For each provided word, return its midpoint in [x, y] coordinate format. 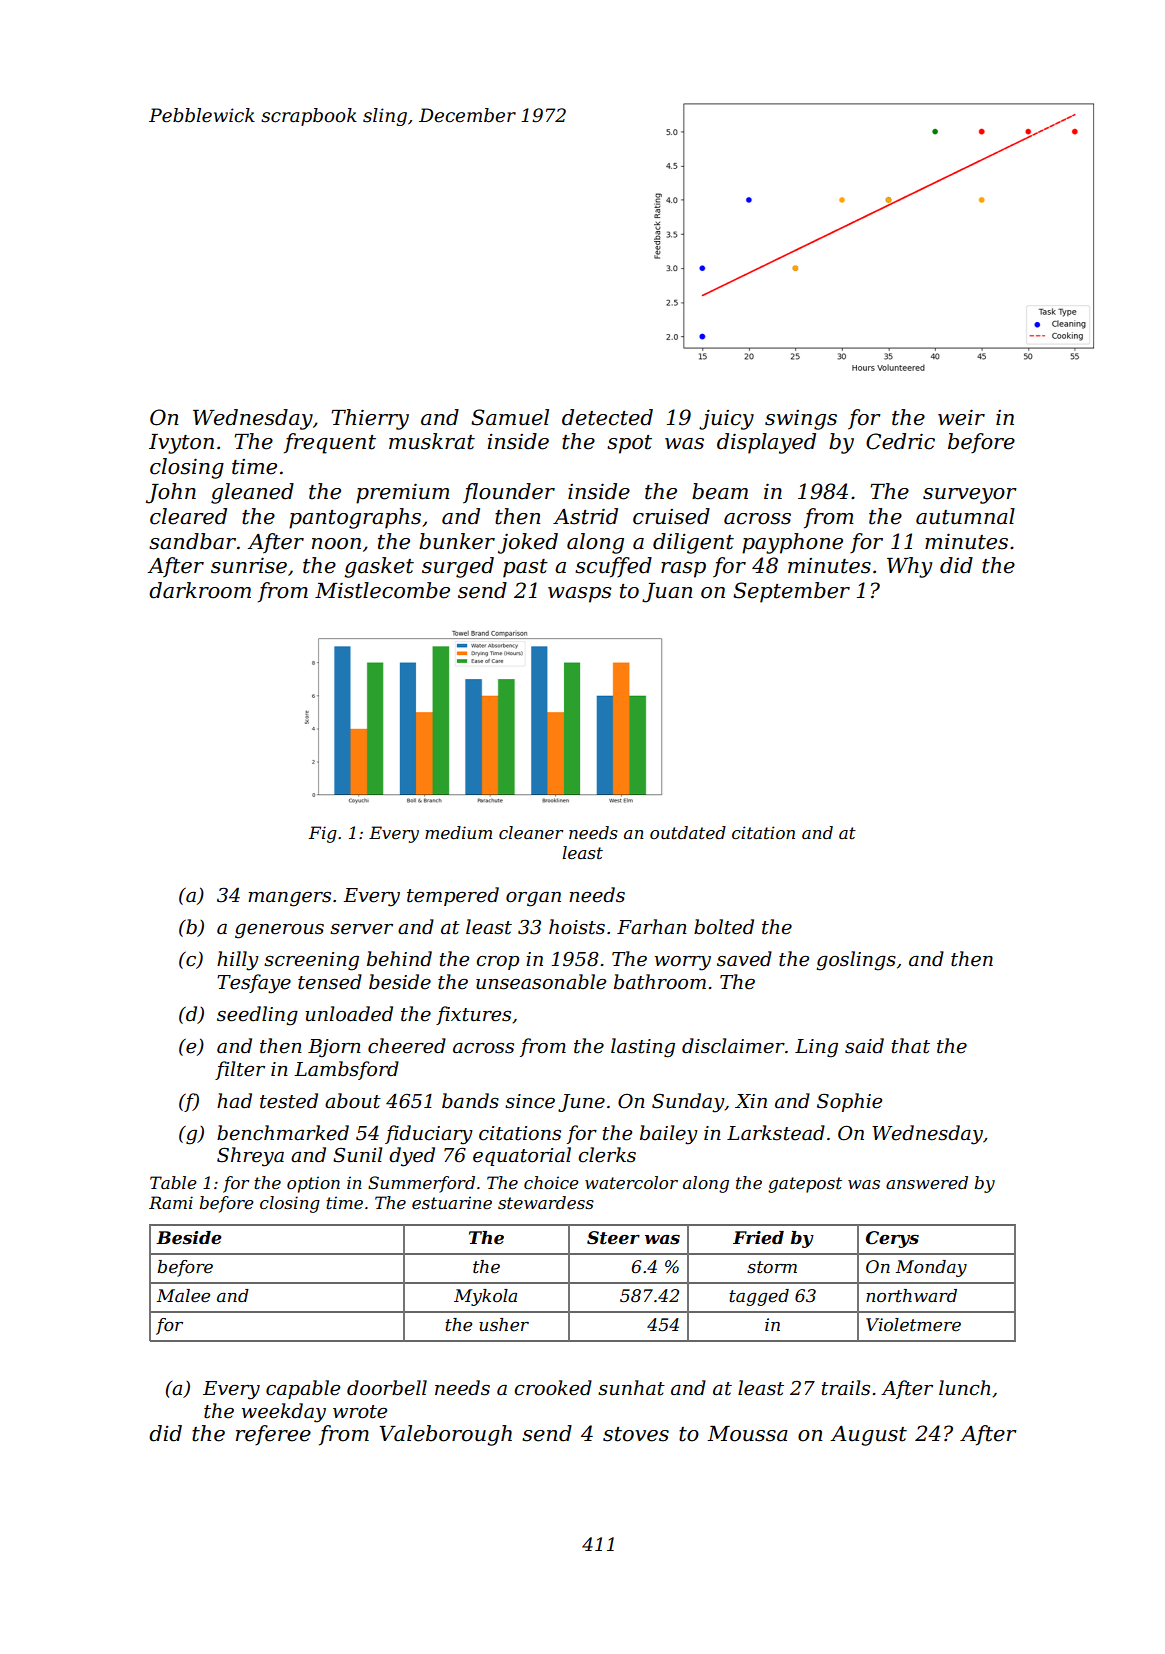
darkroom [200, 590]
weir [961, 417]
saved [744, 959]
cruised [671, 516]
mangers [289, 899]
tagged [759, 1297]
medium [458, 832]
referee [273, 1435]
